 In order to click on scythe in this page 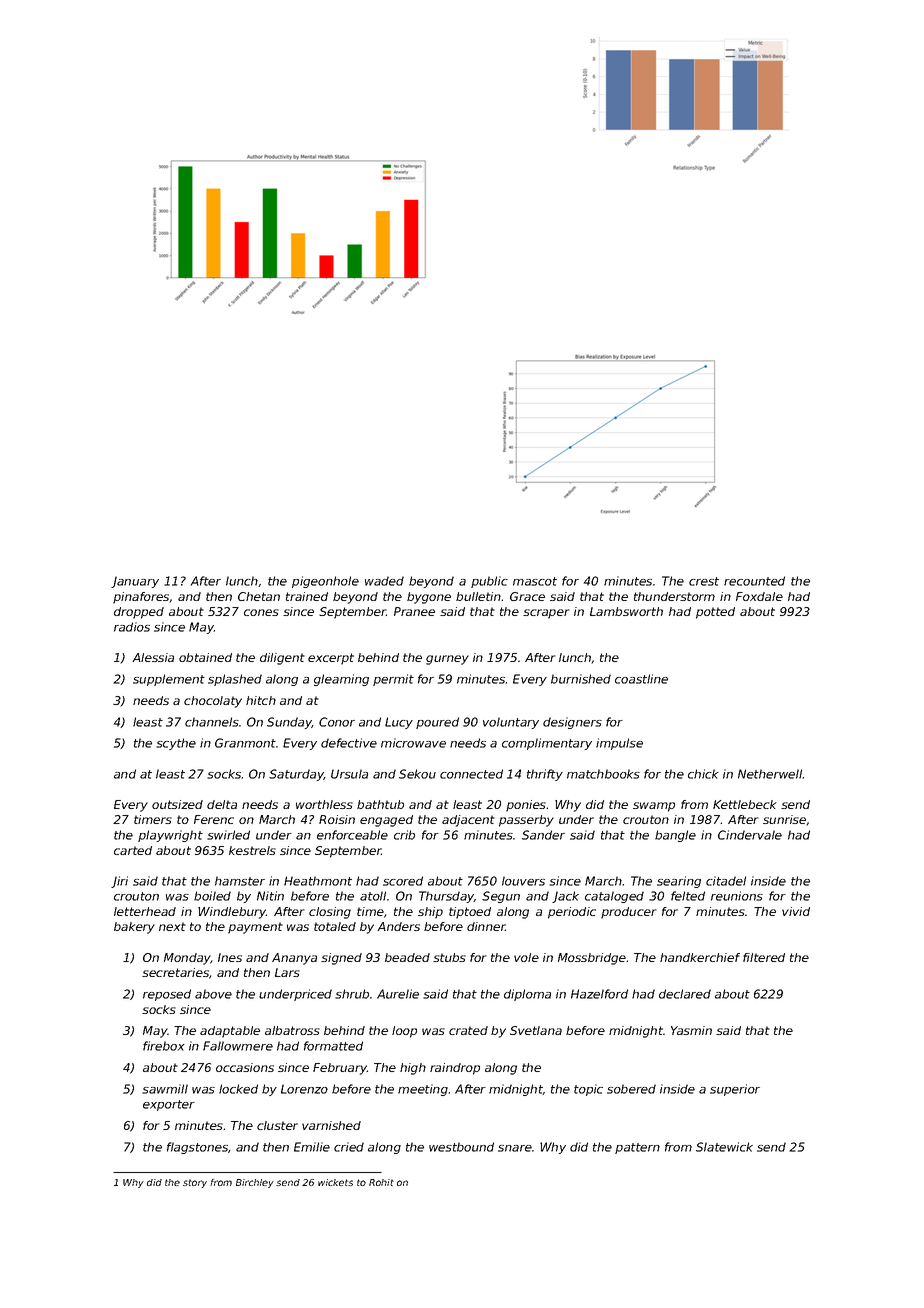, I will do `click(176, 744)`.
